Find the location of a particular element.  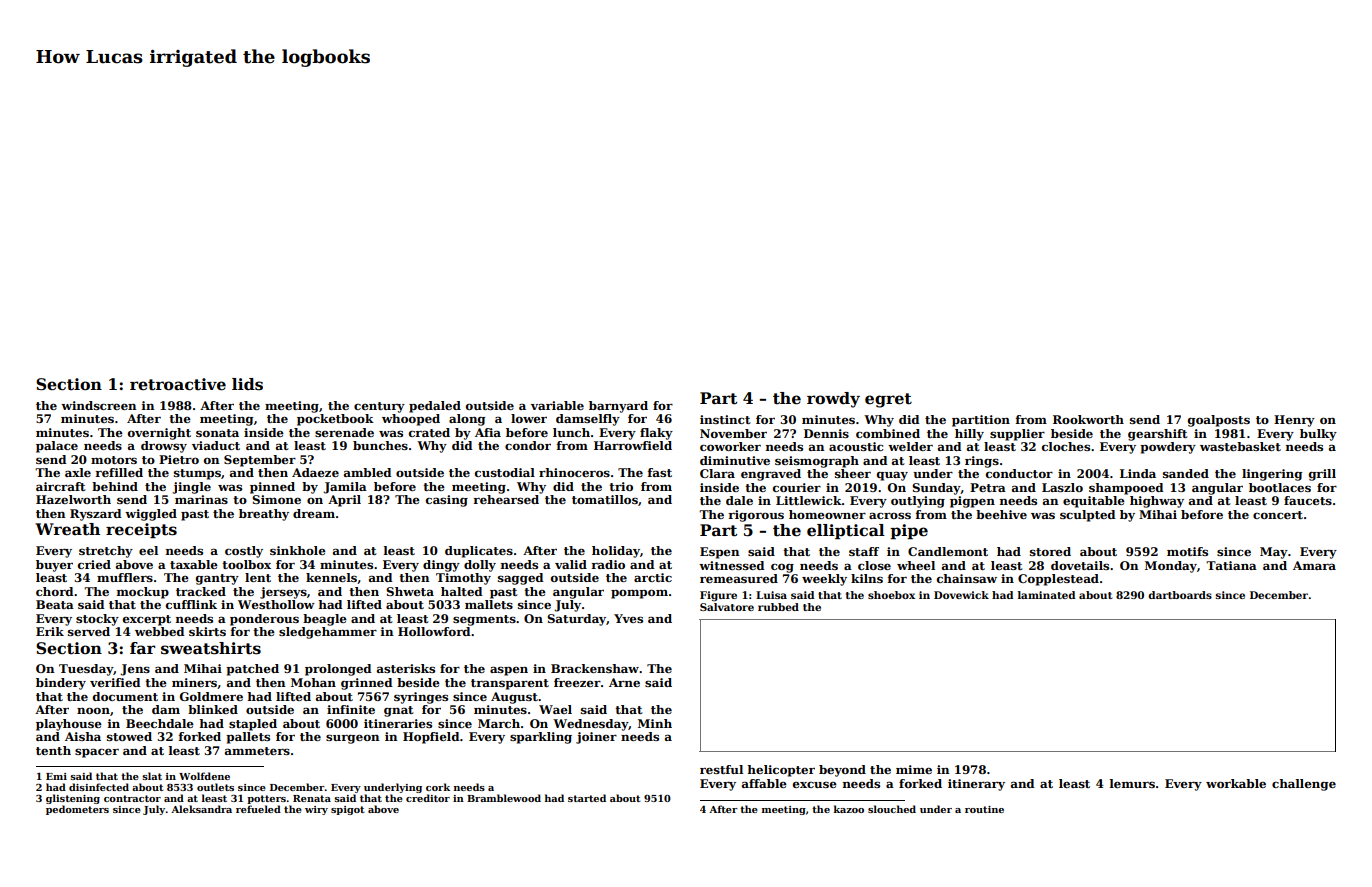

windscreen is located at coordinates (99, 405).
